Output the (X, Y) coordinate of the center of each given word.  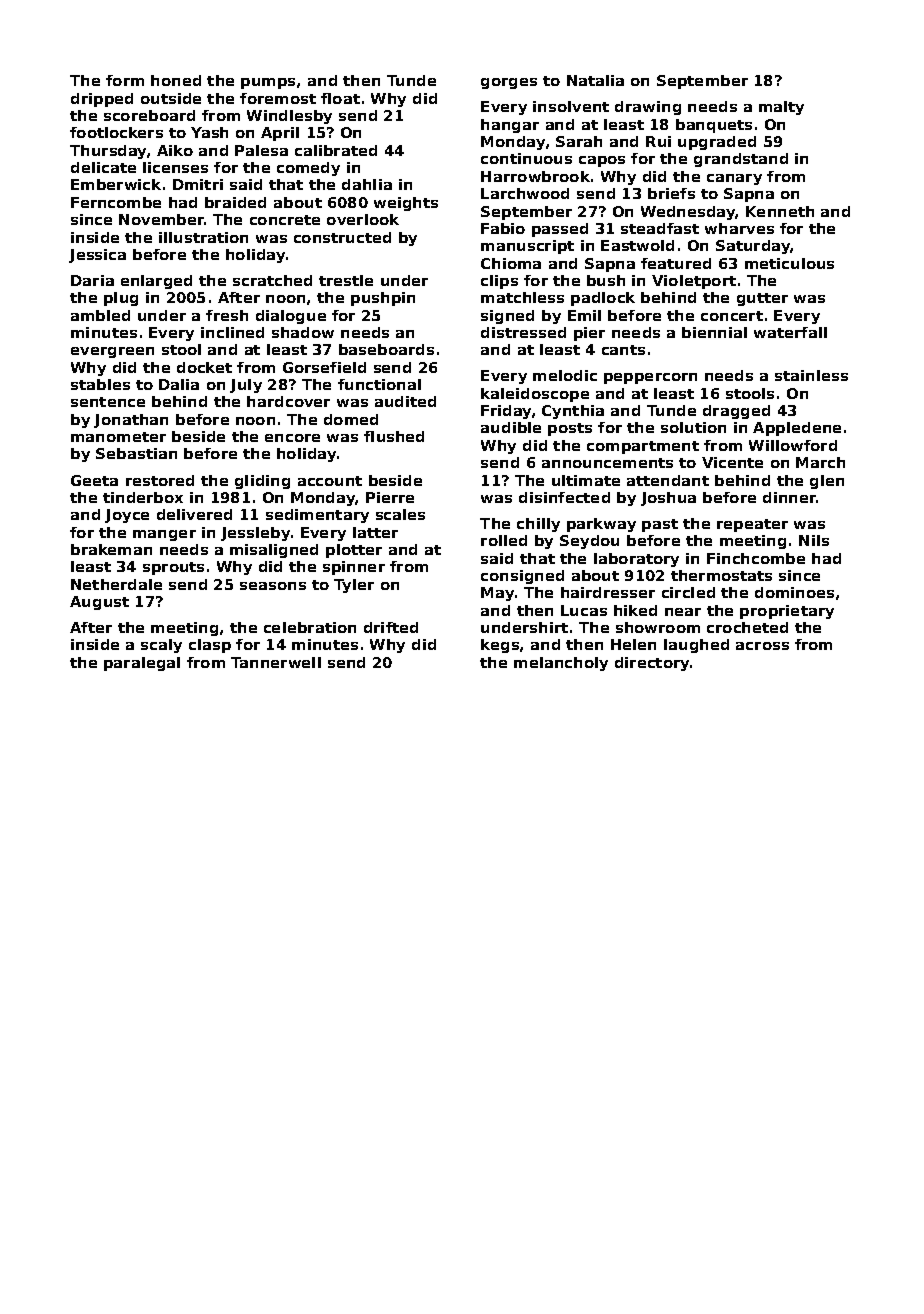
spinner (354, 568)
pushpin (383, 299)
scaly (161, 646)
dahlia (367, 184)
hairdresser (608, 592)
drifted (391, 627)
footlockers (116, 132)
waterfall (790, 332)
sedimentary (317, 516)
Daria (92, 280)
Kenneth (780, 211)
